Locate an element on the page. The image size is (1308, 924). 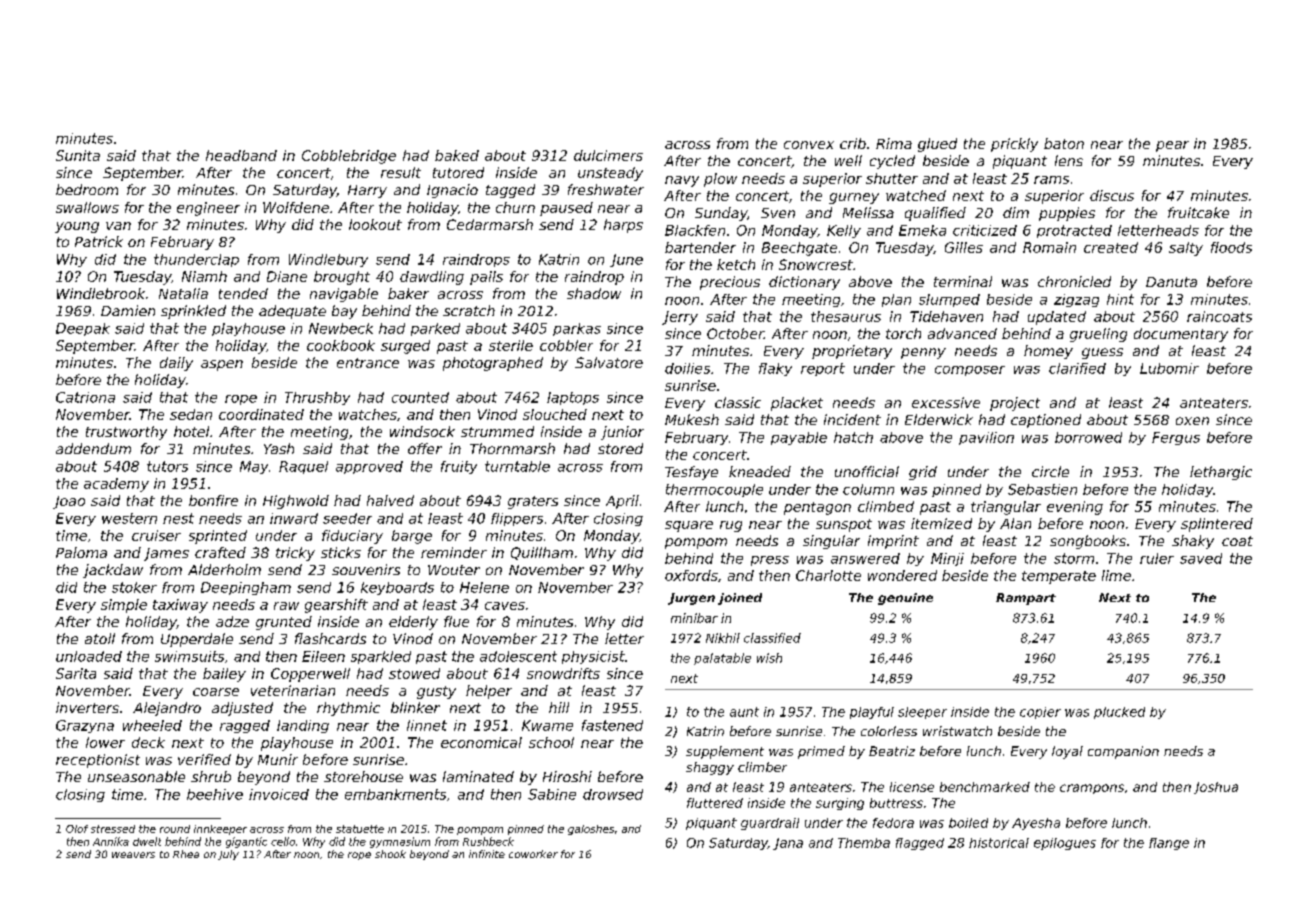
baton is located at coordinates (1064, 143).
